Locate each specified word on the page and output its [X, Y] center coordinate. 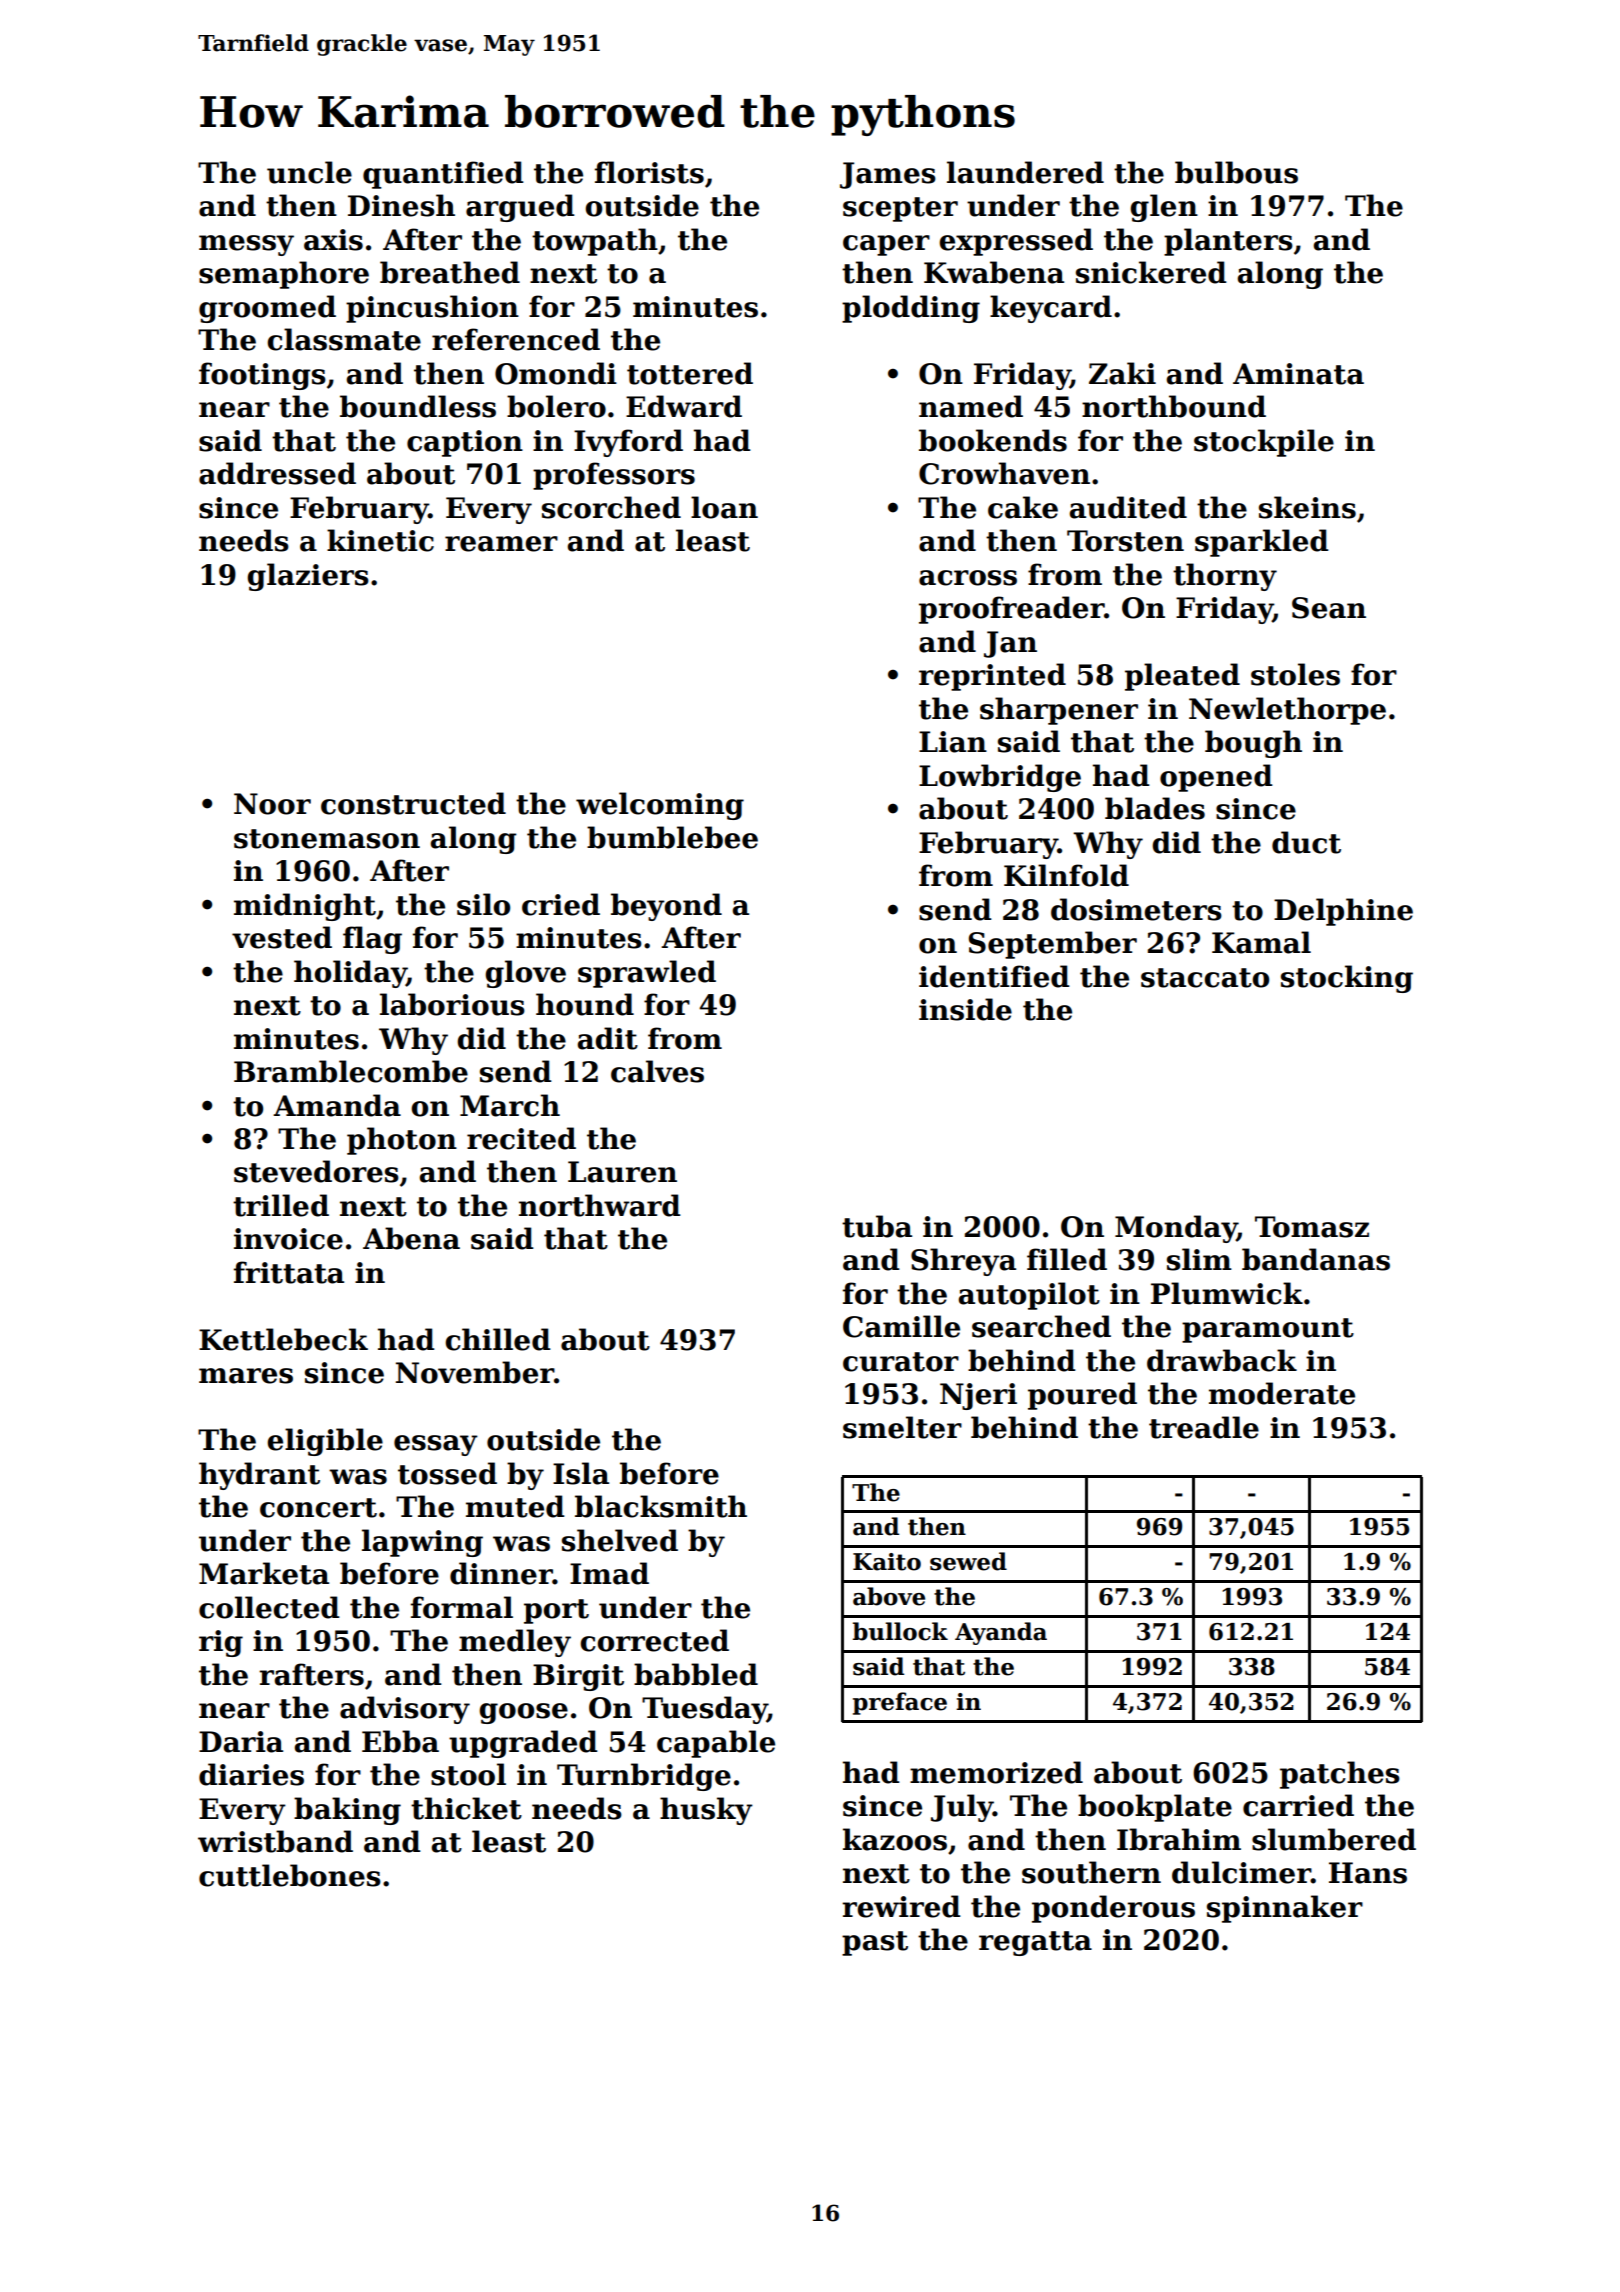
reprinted [992, 677]
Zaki [1122, 373]
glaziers [308, 577]
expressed [1016, 242]
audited [1128, 507]
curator [901, 1362]
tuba [877, 1226]
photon [402, 1141]
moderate [1282, 1393]
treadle [1204, 1427]
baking [347, 1811]
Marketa [264, 1573]
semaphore [284, 275]
